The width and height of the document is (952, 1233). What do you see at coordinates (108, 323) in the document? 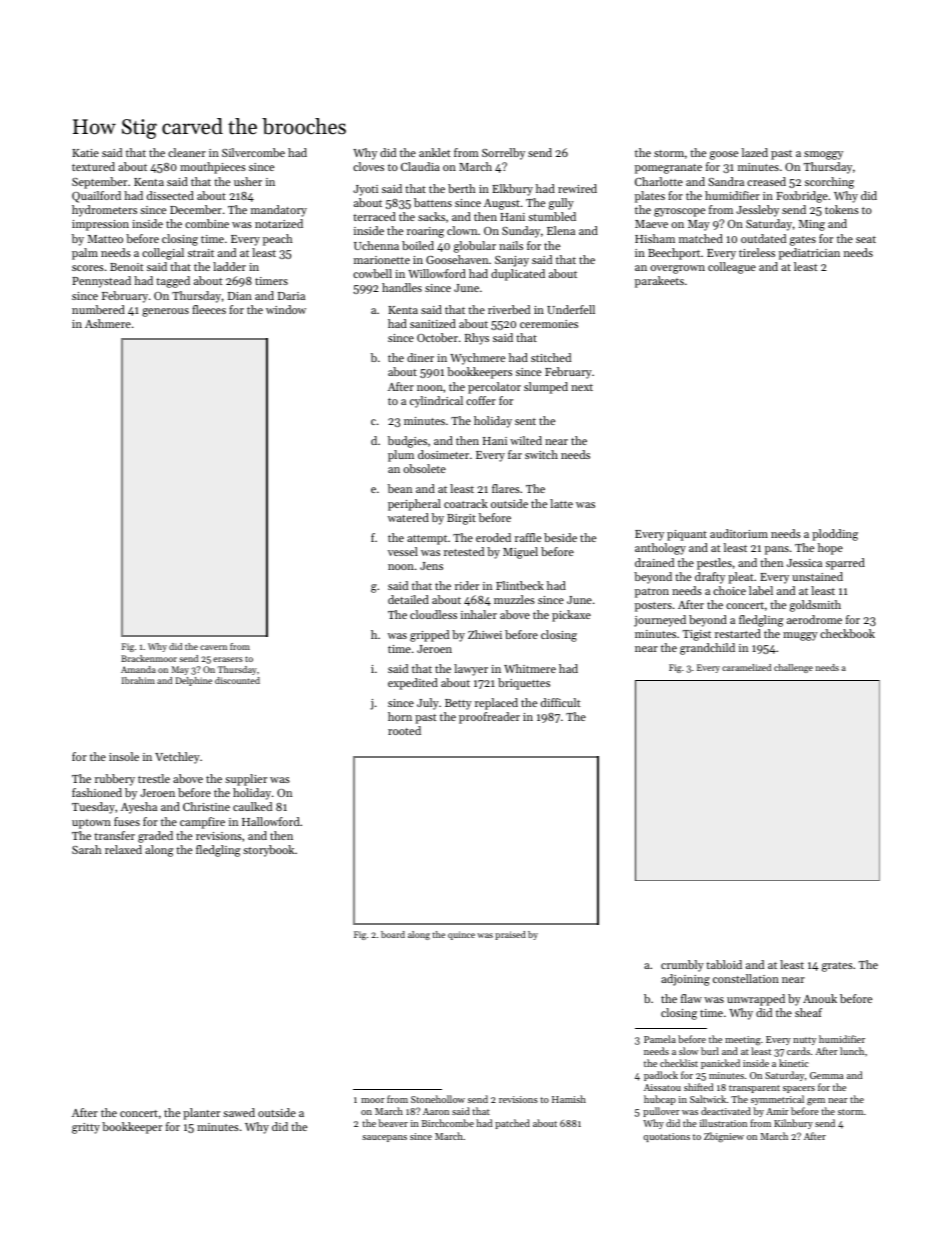
I see `Ashmere` at bounding box center [108, 323].
